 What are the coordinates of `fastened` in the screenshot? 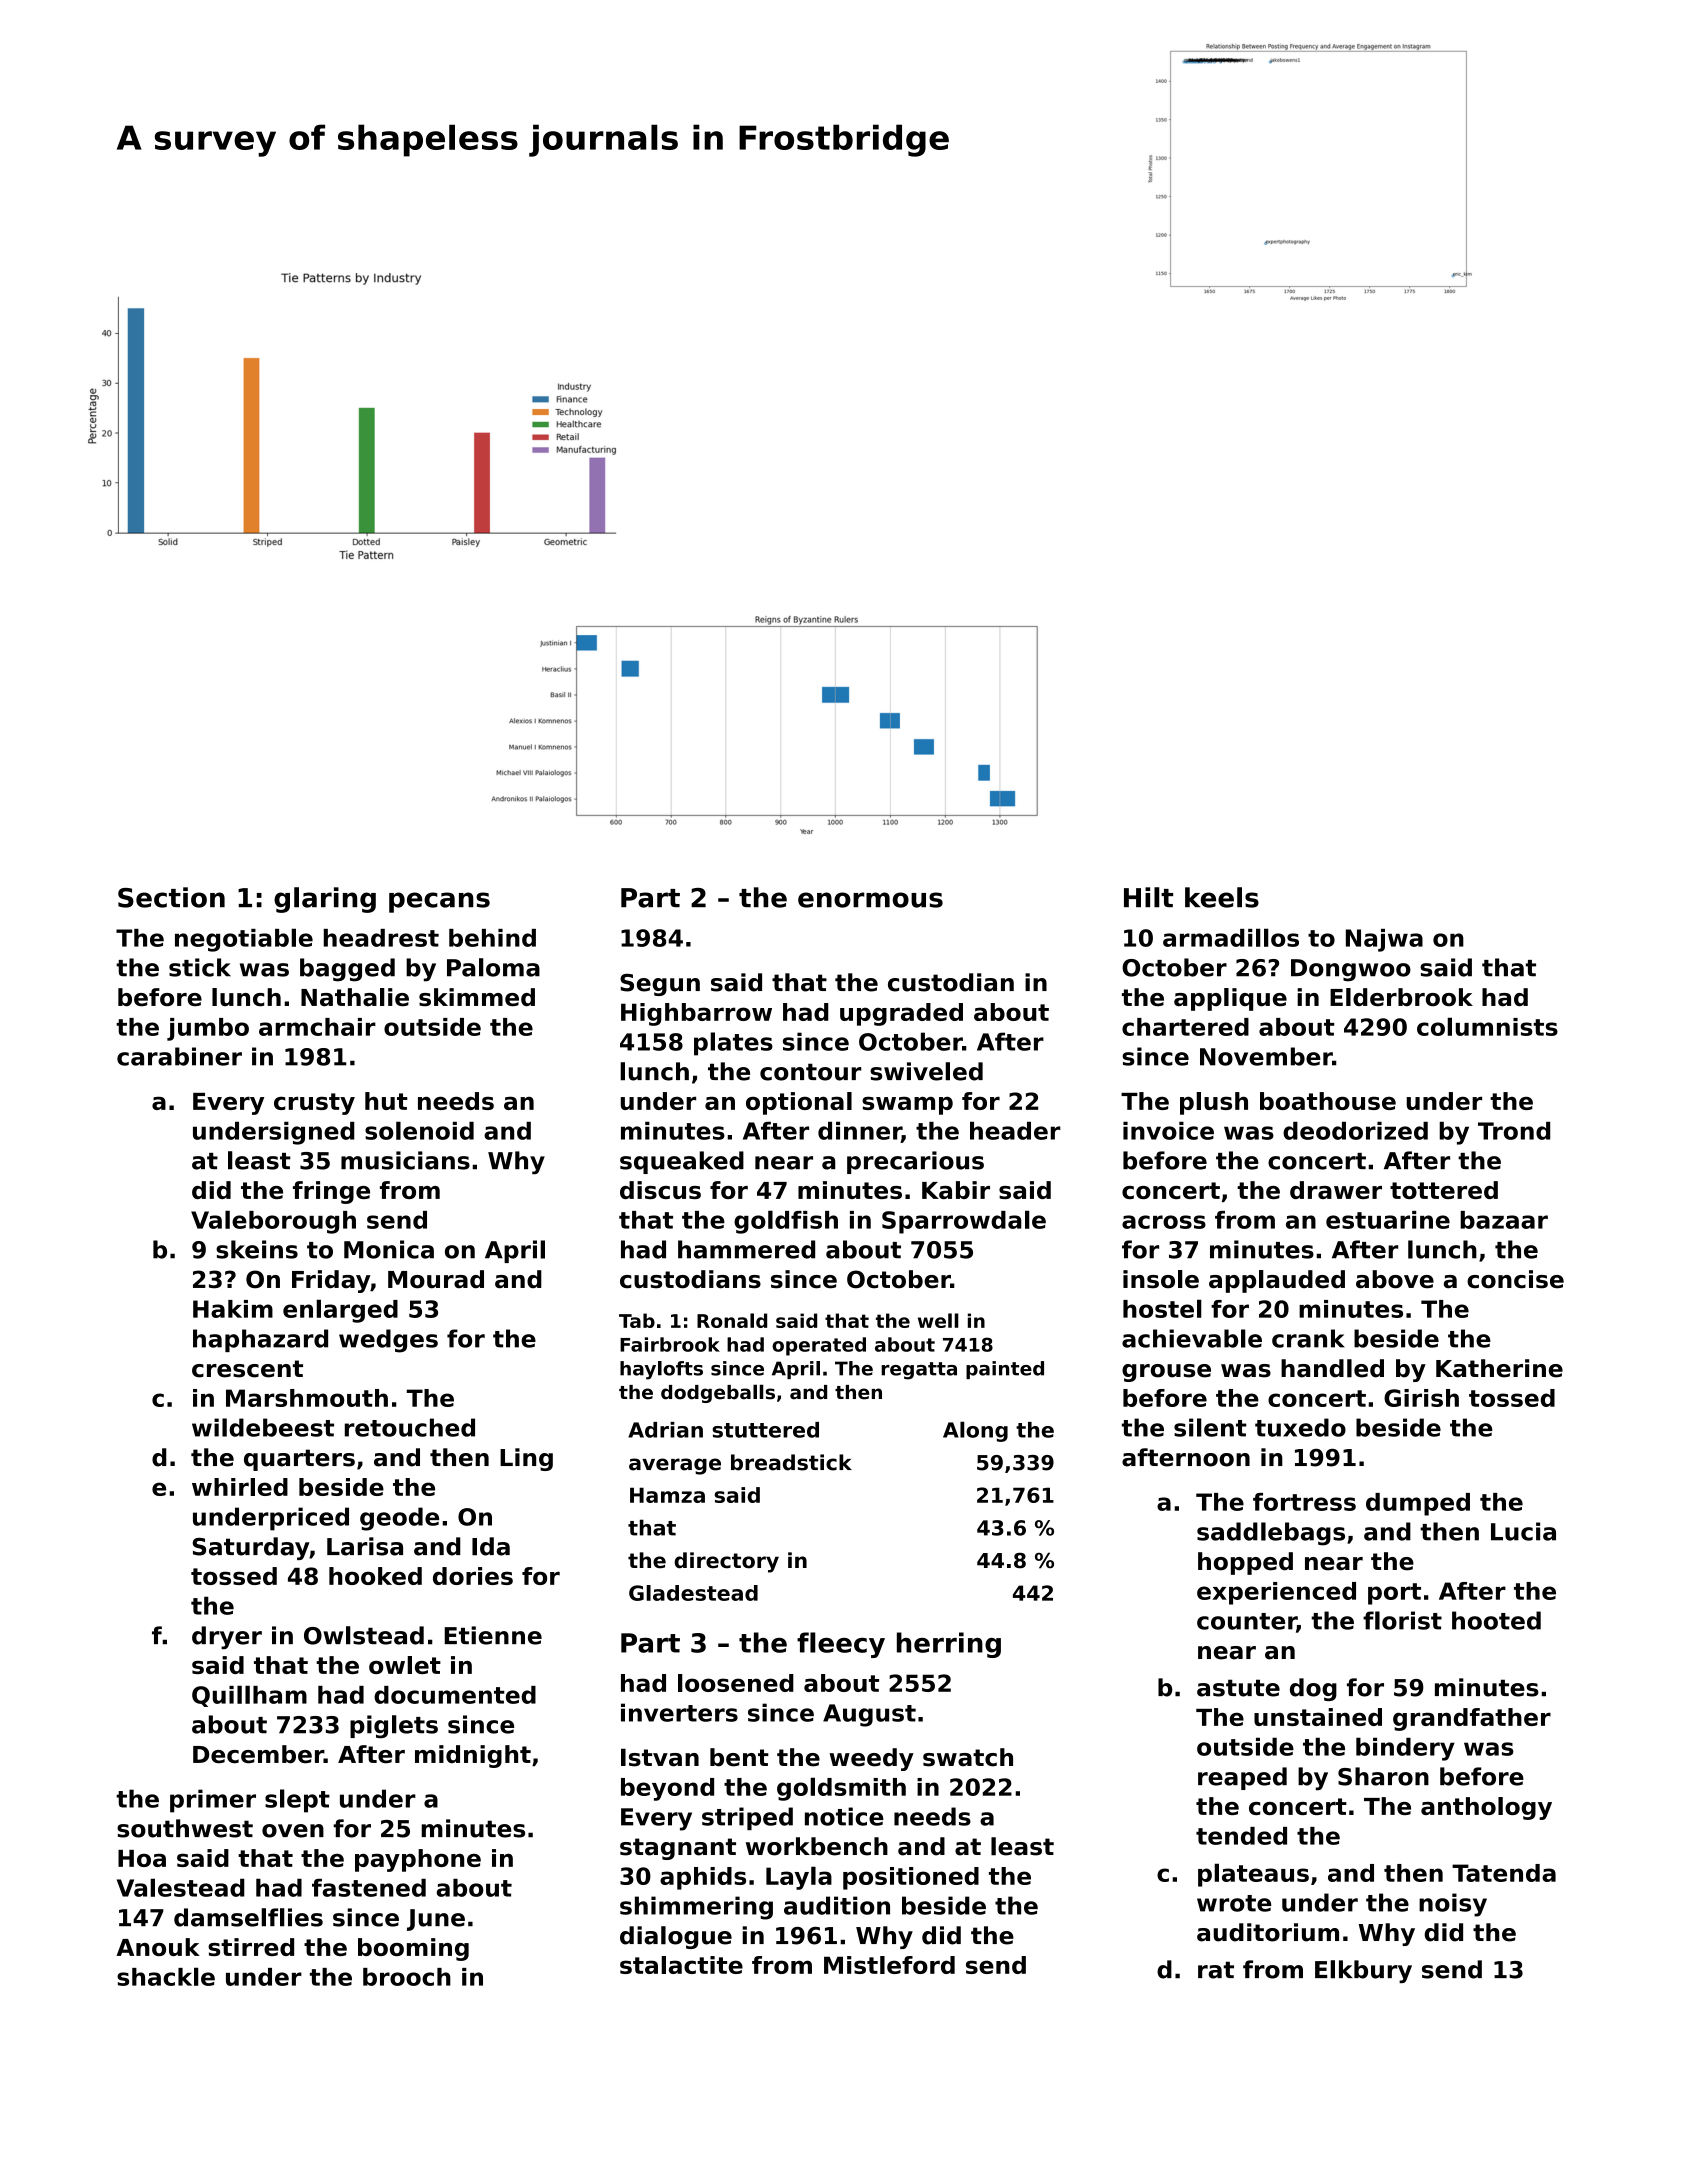 It's located at (369, 1888).
